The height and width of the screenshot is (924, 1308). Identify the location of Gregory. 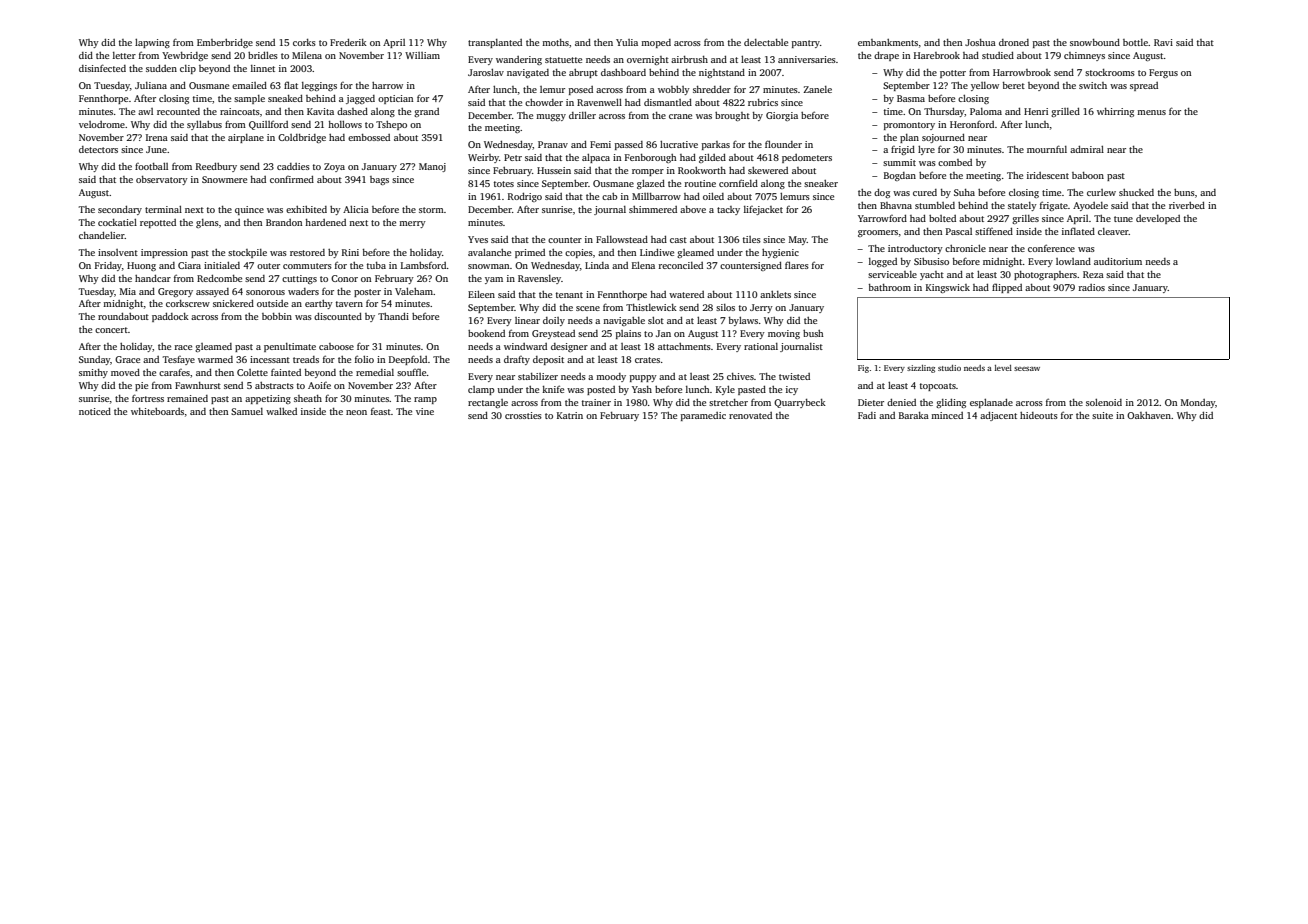
(175, 292).
